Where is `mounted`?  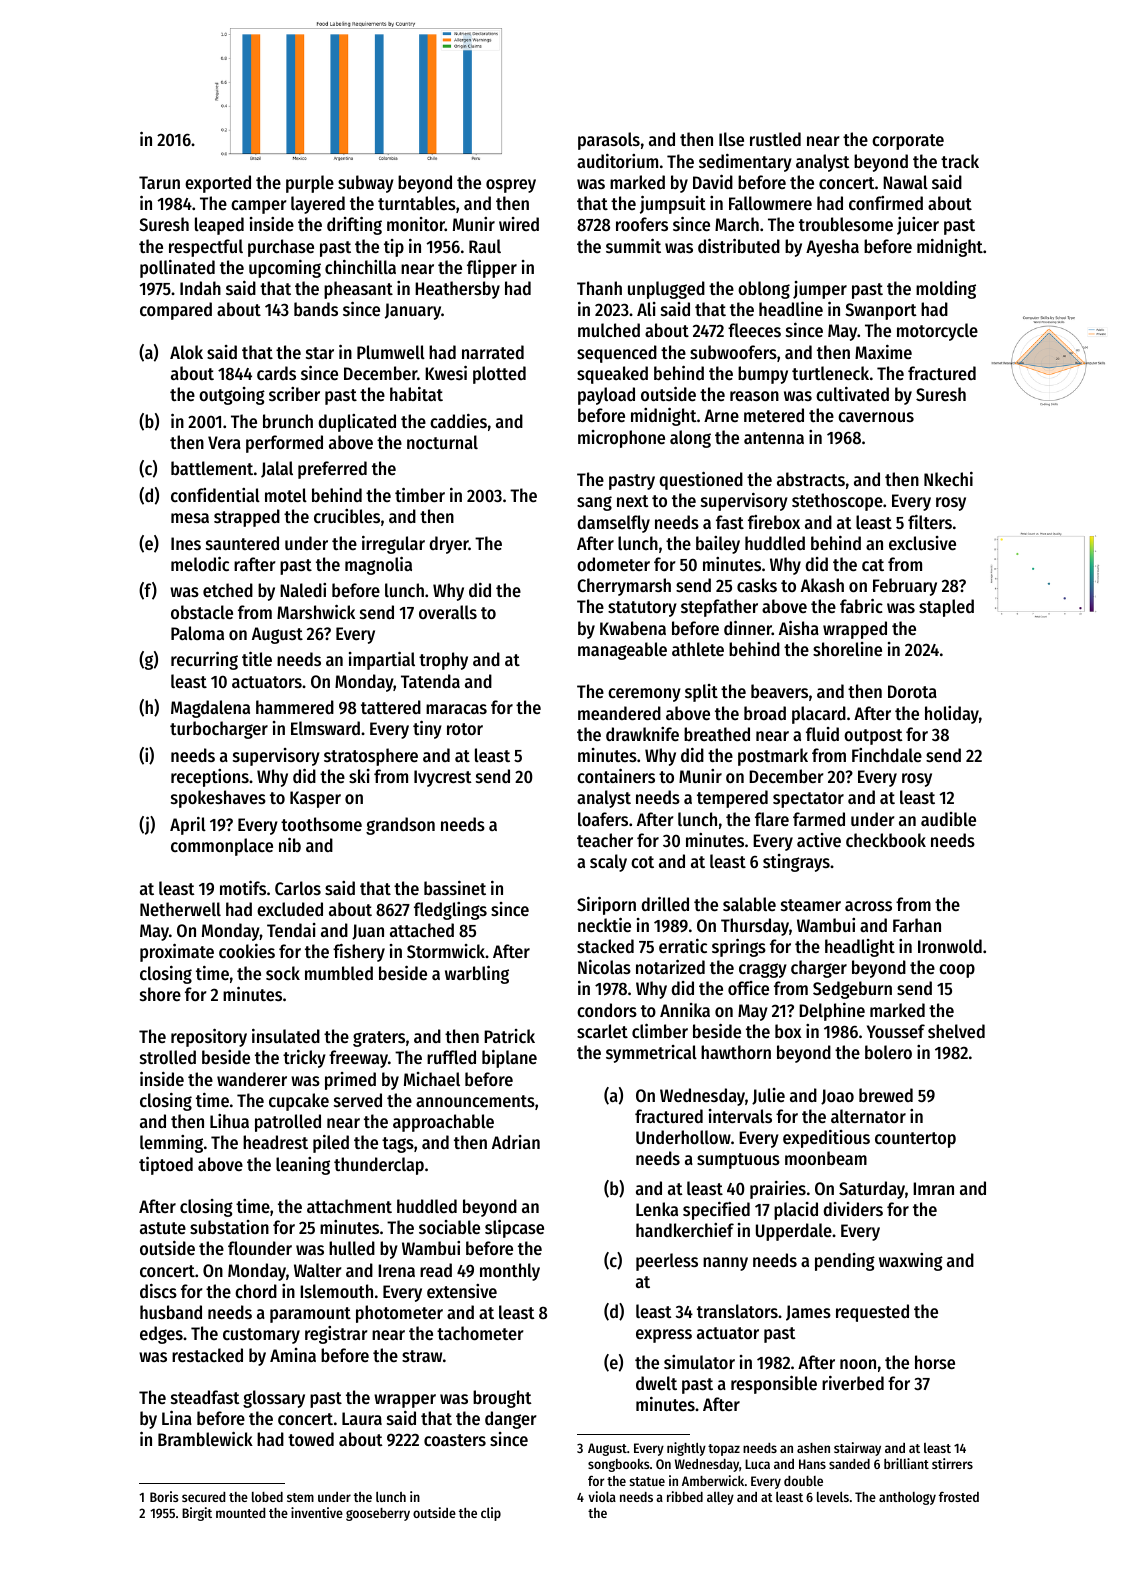
mounted is located at coordinates (241, 1513).
